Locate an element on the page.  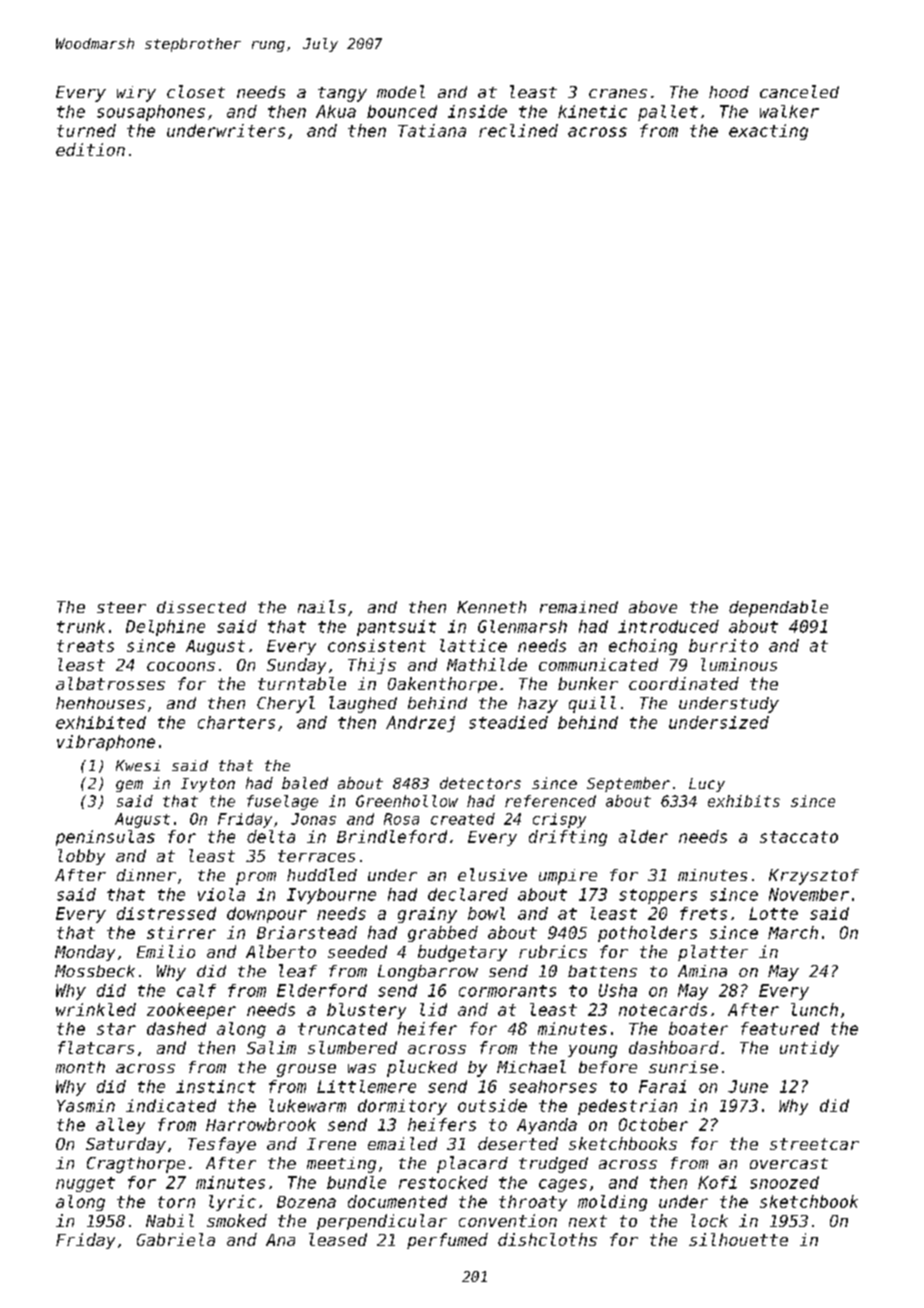
vibraphone is located at coordinates (106, 743).
